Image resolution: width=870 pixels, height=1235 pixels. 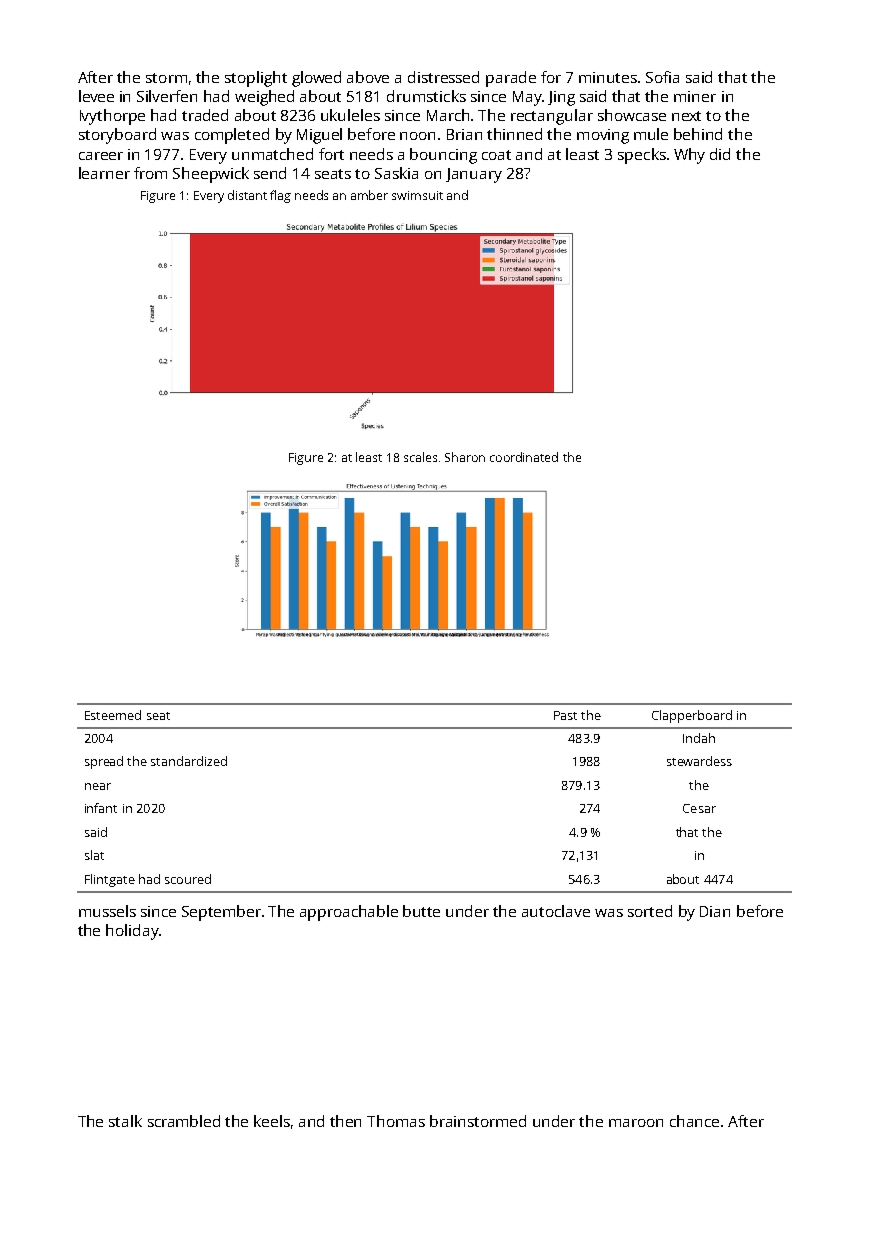 What do you see at coordinates (695, 96) in the screenshot?
I see `miner` at bounding box center [695, 96].
